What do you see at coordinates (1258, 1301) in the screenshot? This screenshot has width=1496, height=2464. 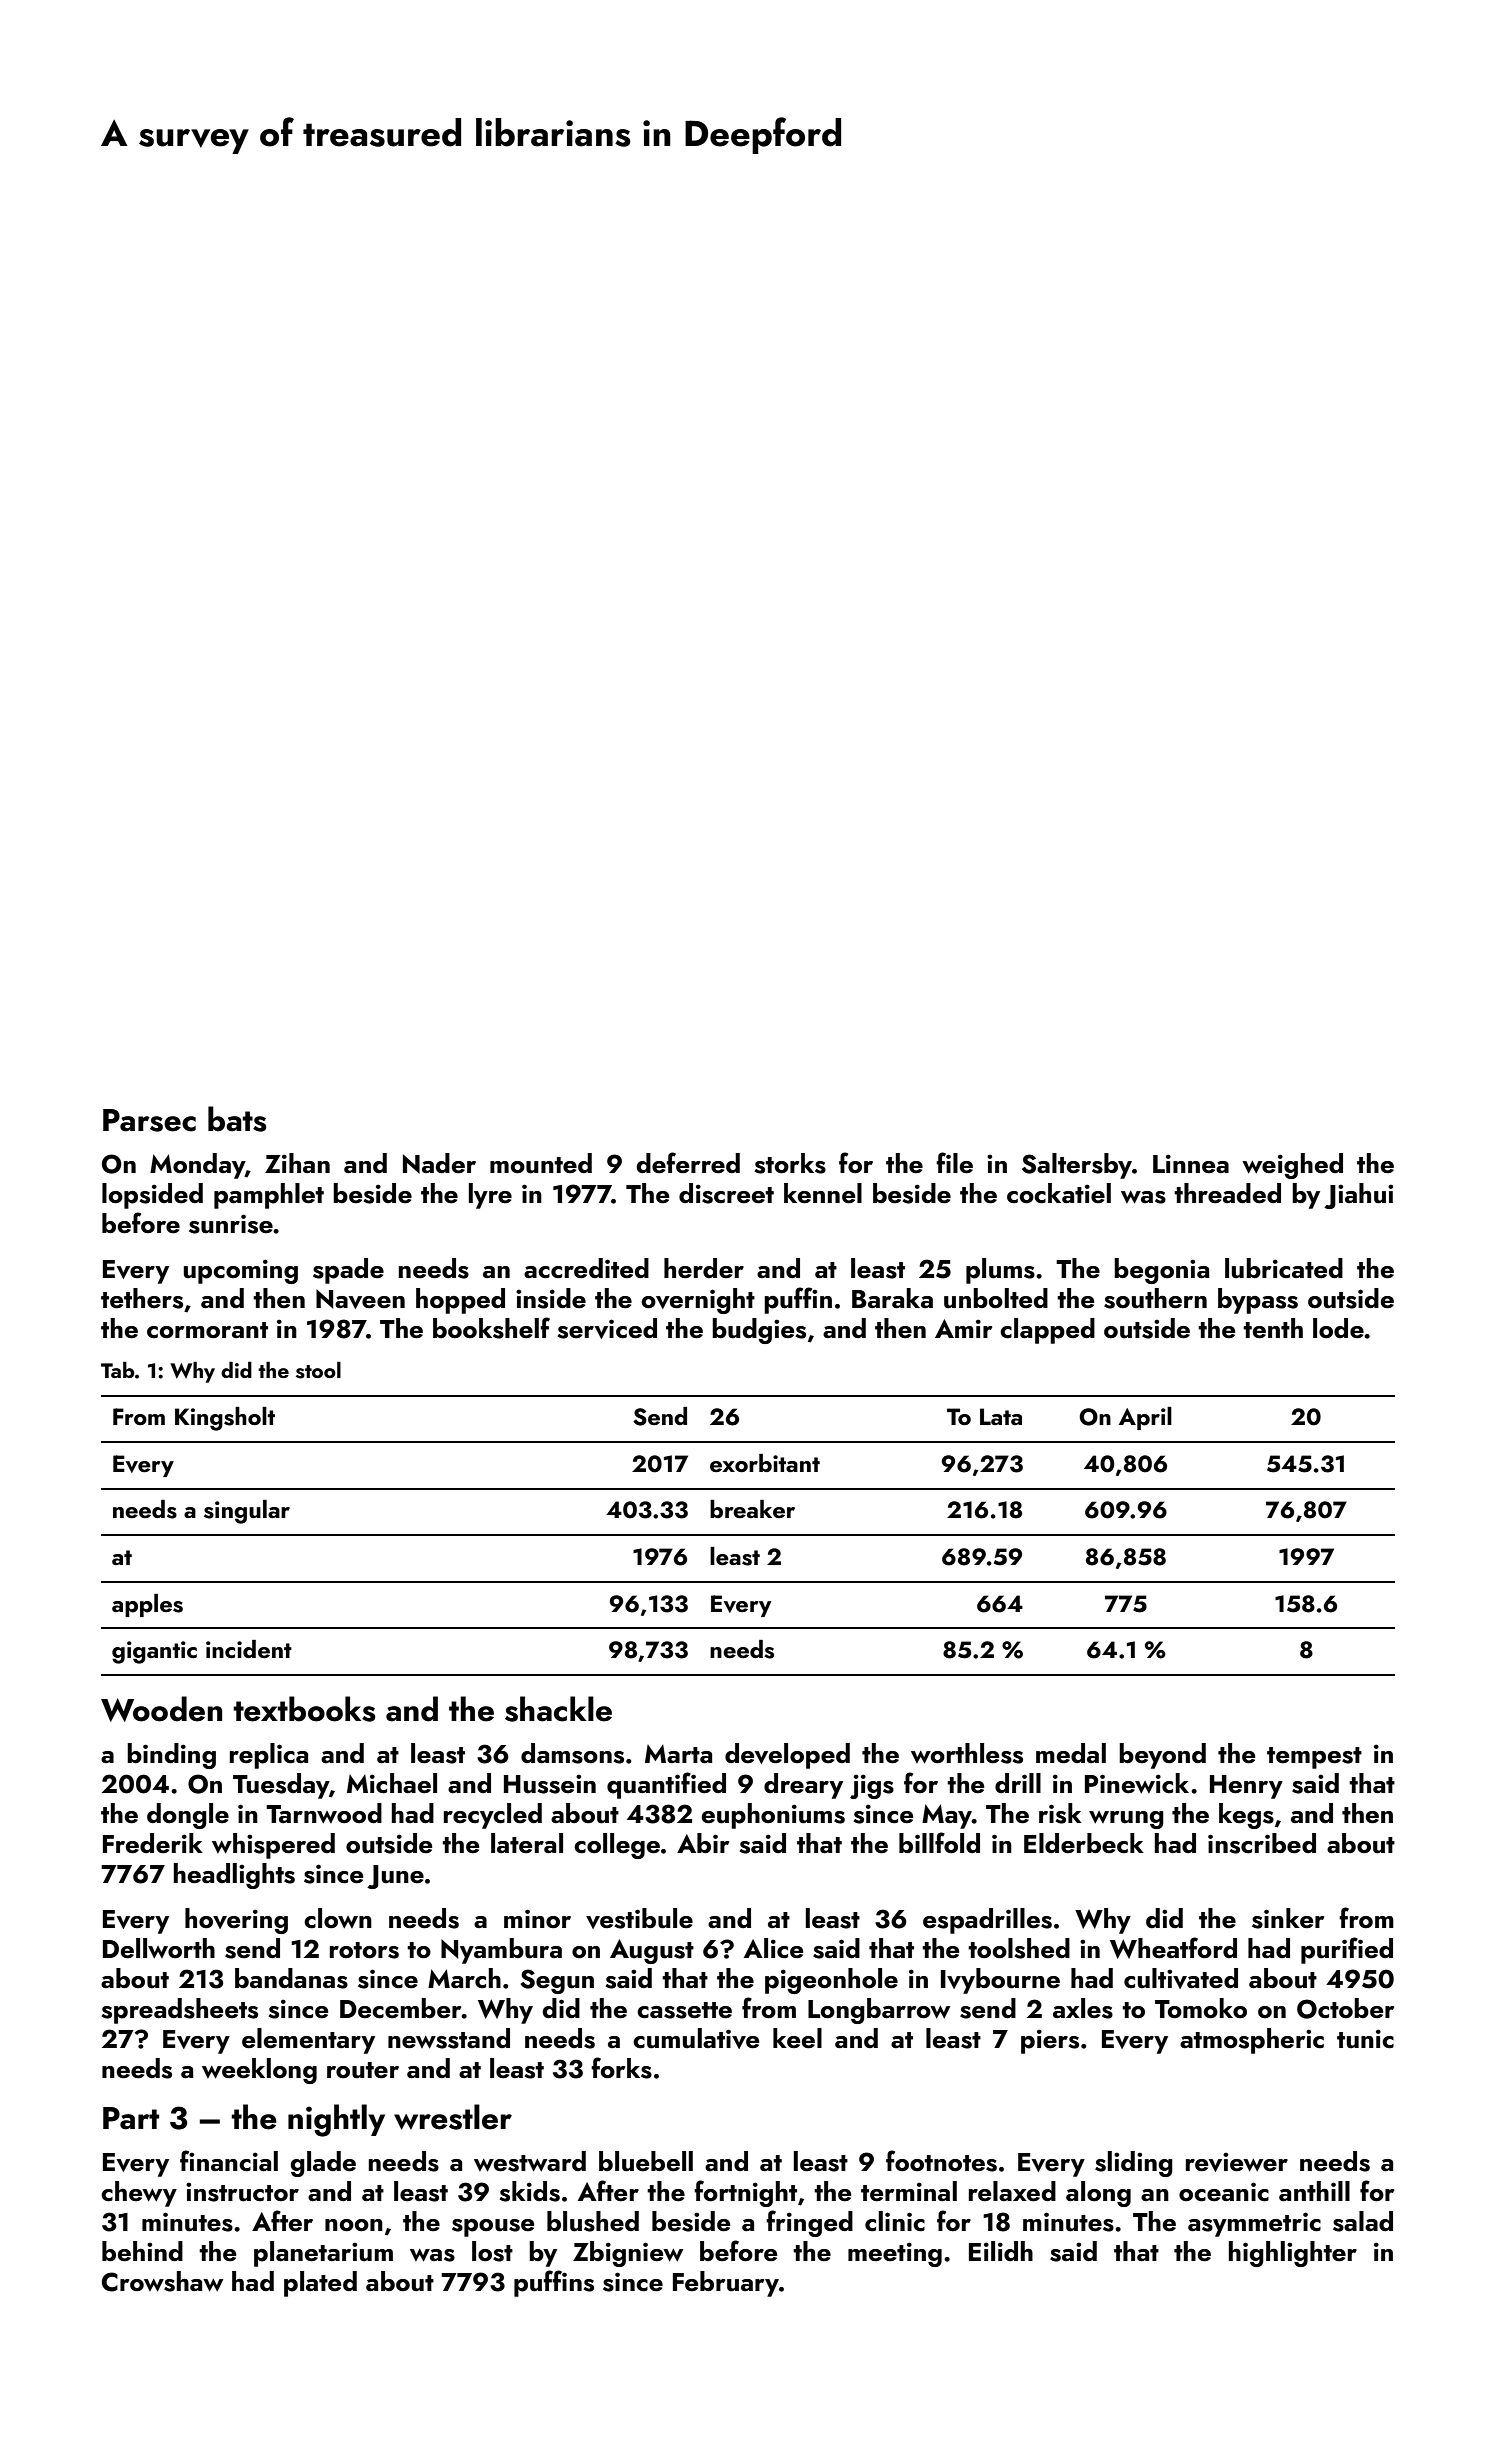 I see `bypass` at bounding box center [1258, 1301].
